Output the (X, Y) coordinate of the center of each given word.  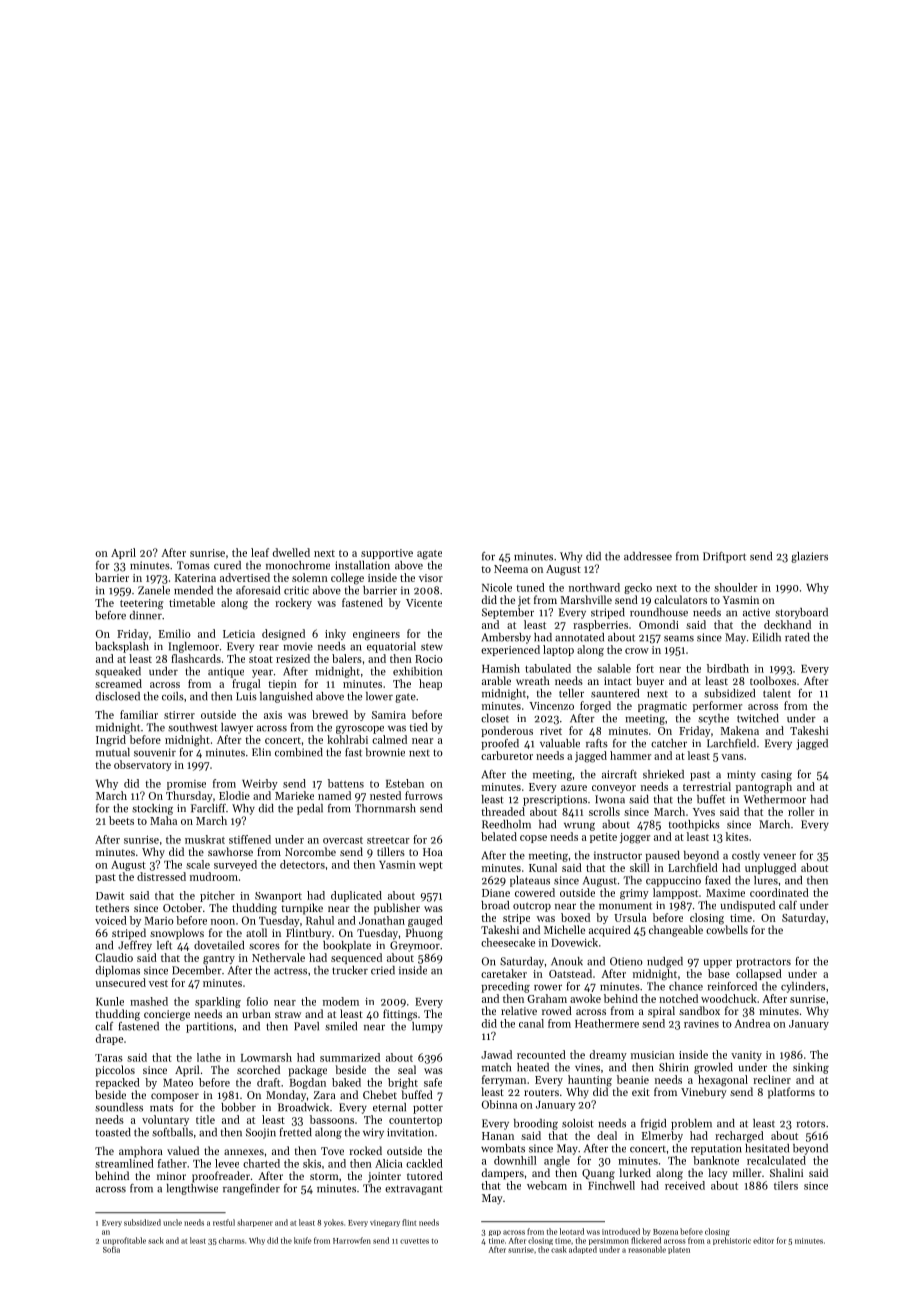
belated (499, 836)
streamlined (124, 1163)
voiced (111, 920)
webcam (547, 1185)
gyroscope (360, 730)
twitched (758, 718)
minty (741, 775)
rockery (293, 603)
